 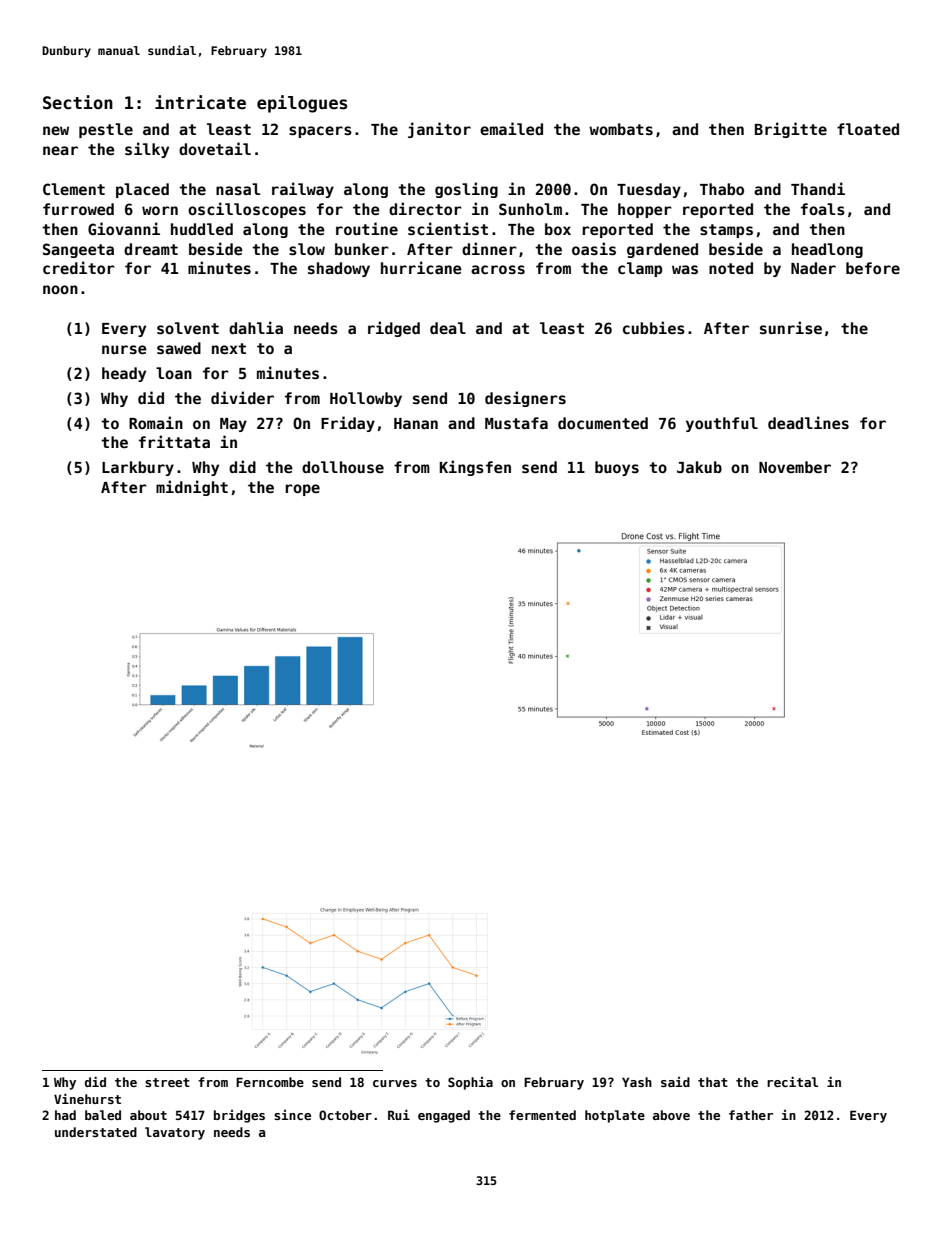 I want to click on creditor, so click(x=79, y=267).
